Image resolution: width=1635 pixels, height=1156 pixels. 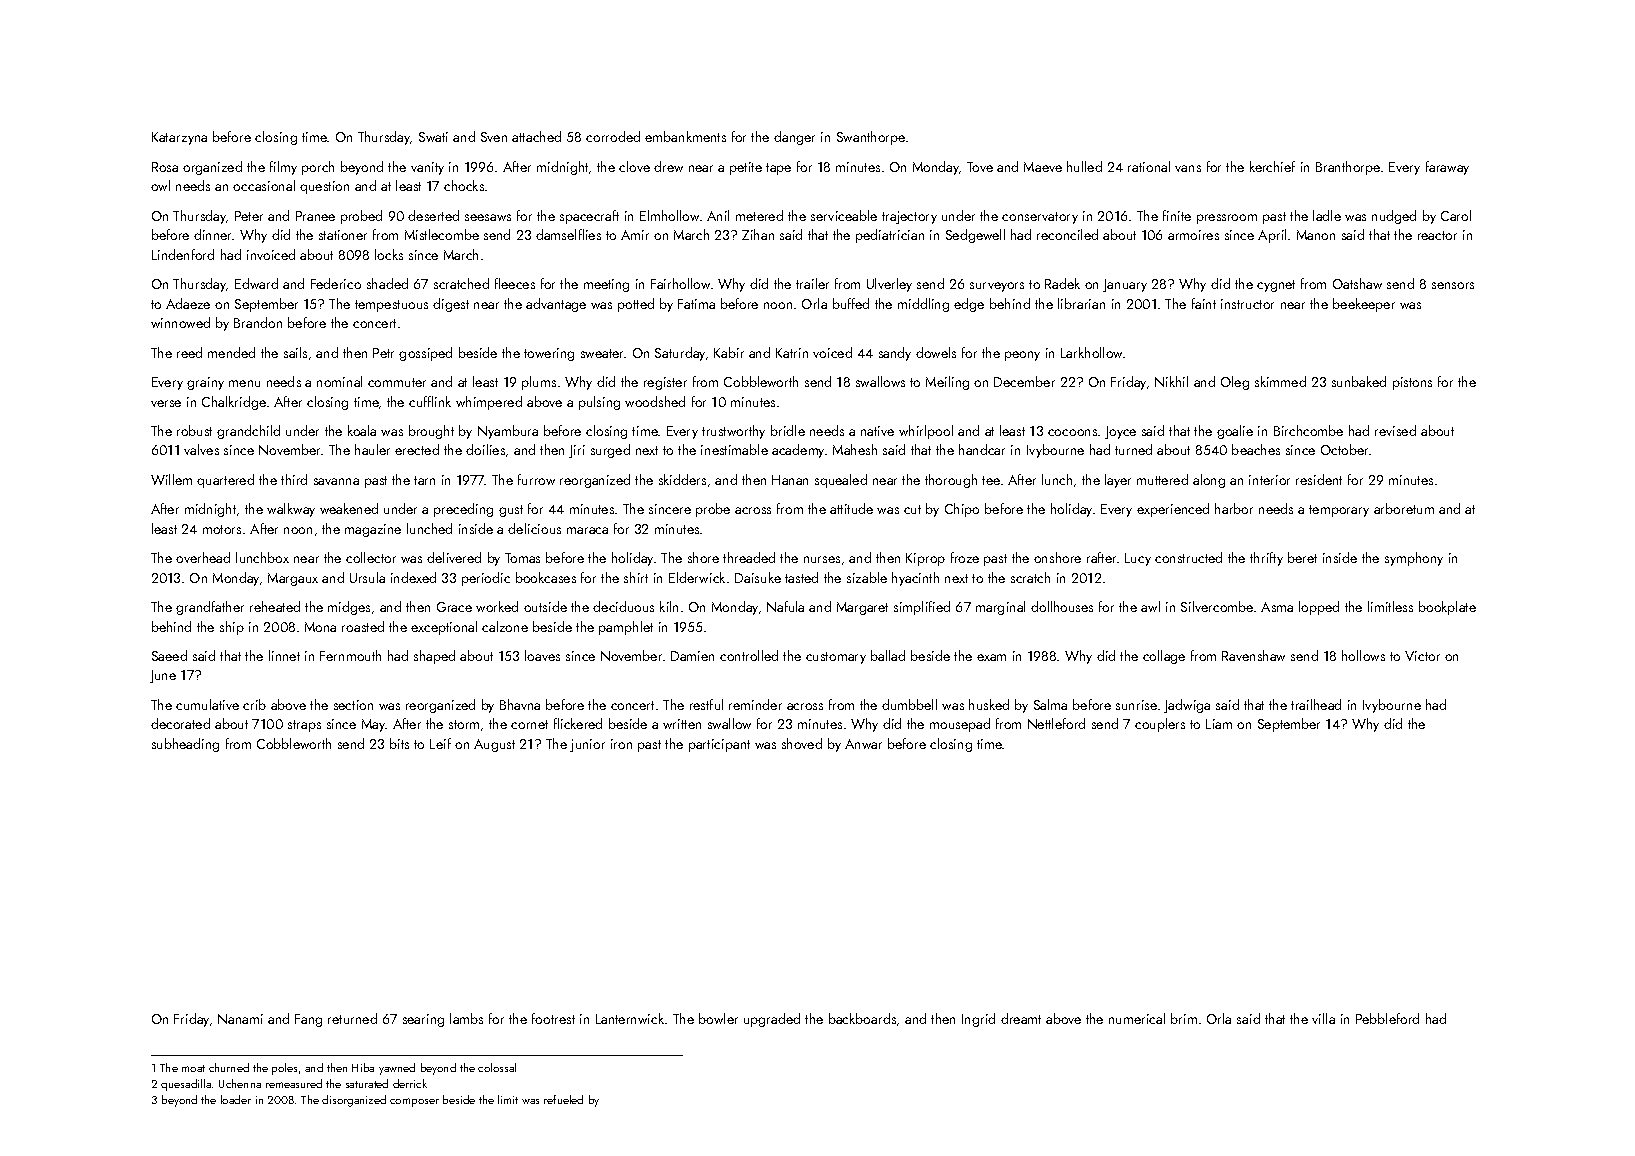 What do you see at coordinates (895, 354) in the document?
I see `sandy` at bounding box center [895, 354].
